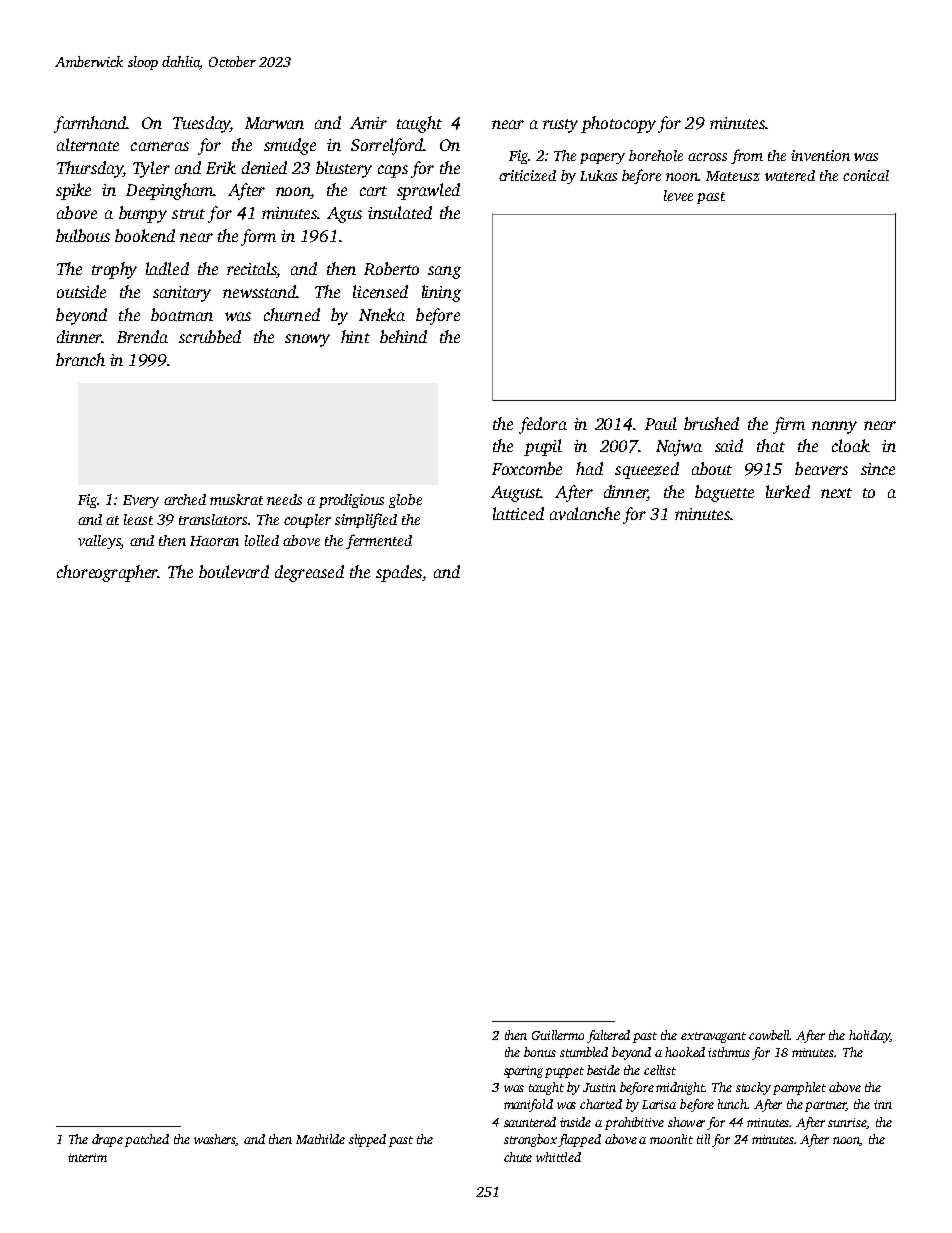 This page has height=1233, width=952. I want to click on patched, so click(147, 1140).
